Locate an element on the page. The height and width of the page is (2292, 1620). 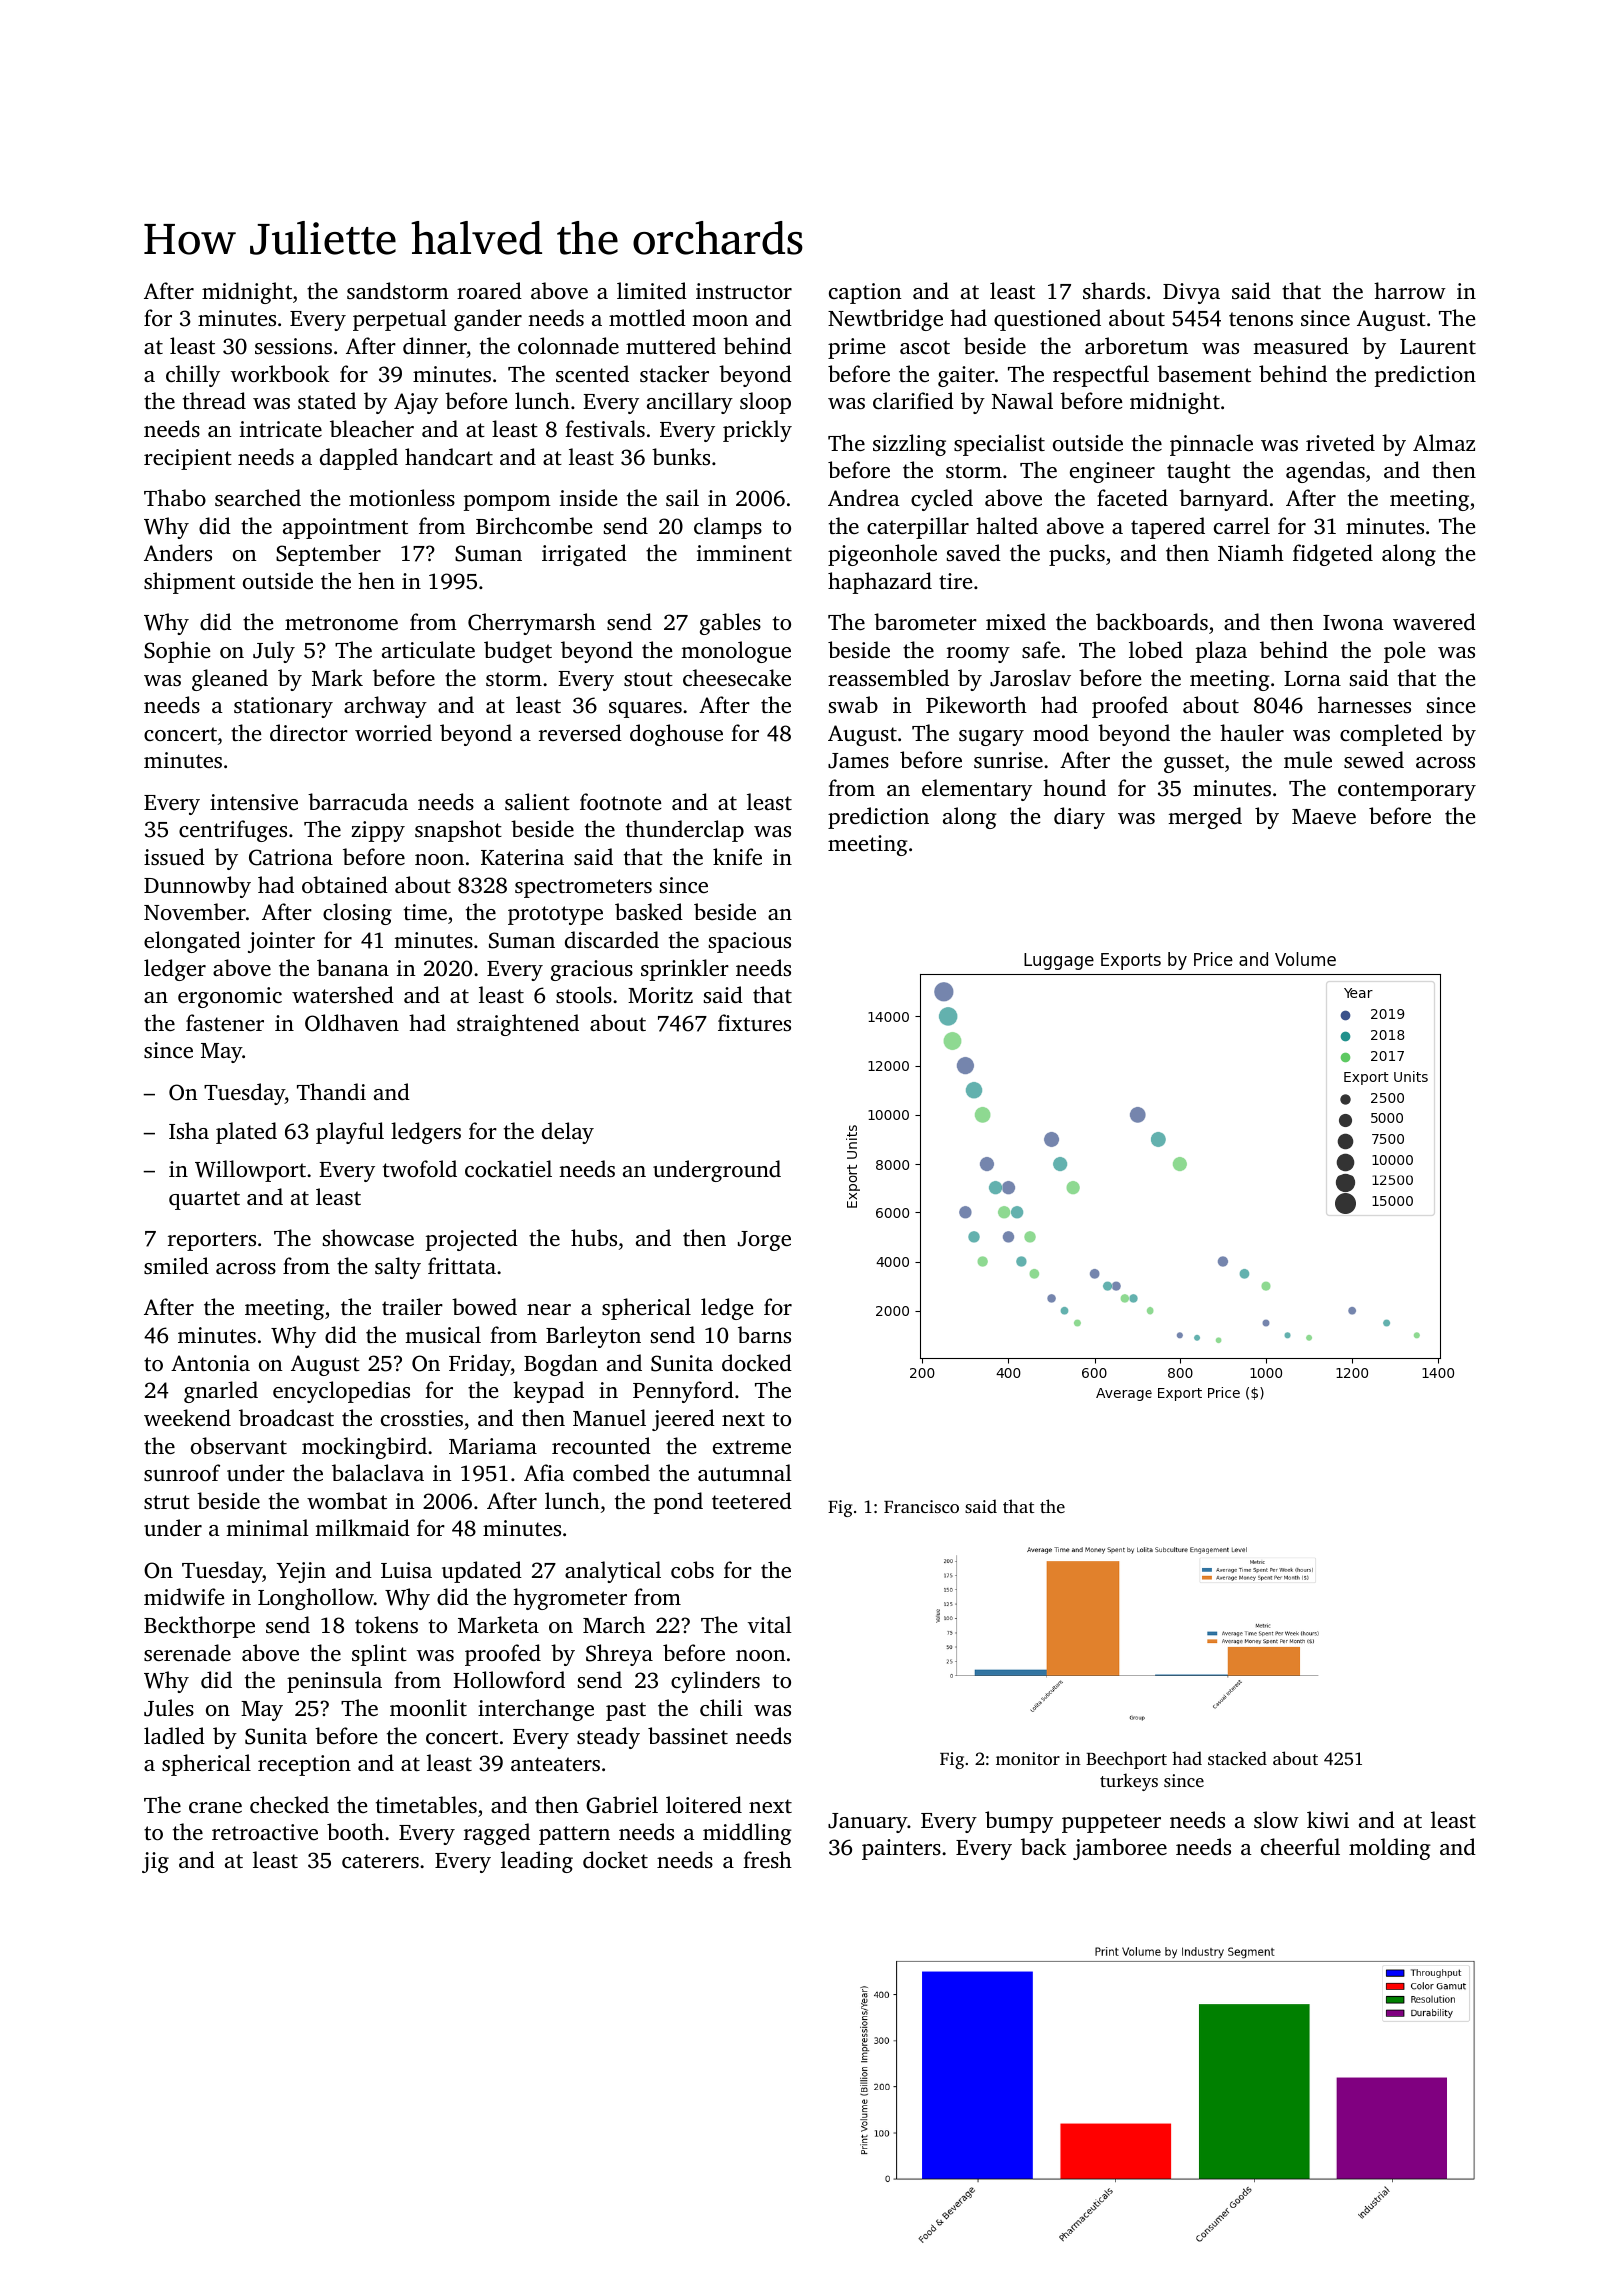
caption is located at coordinates (865, 293).
